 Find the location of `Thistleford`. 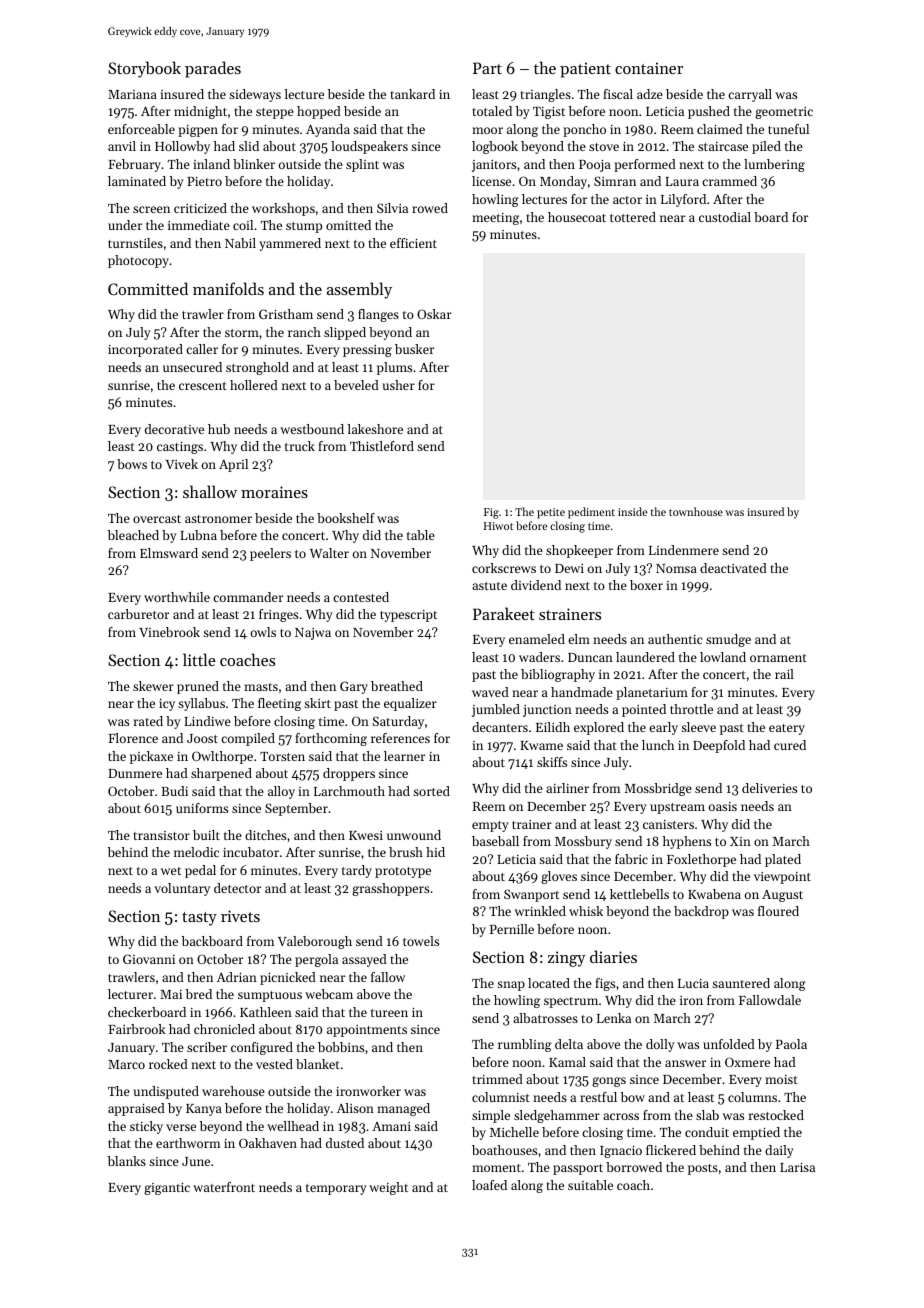

Thistleford is located at coordinates (382, 446).
